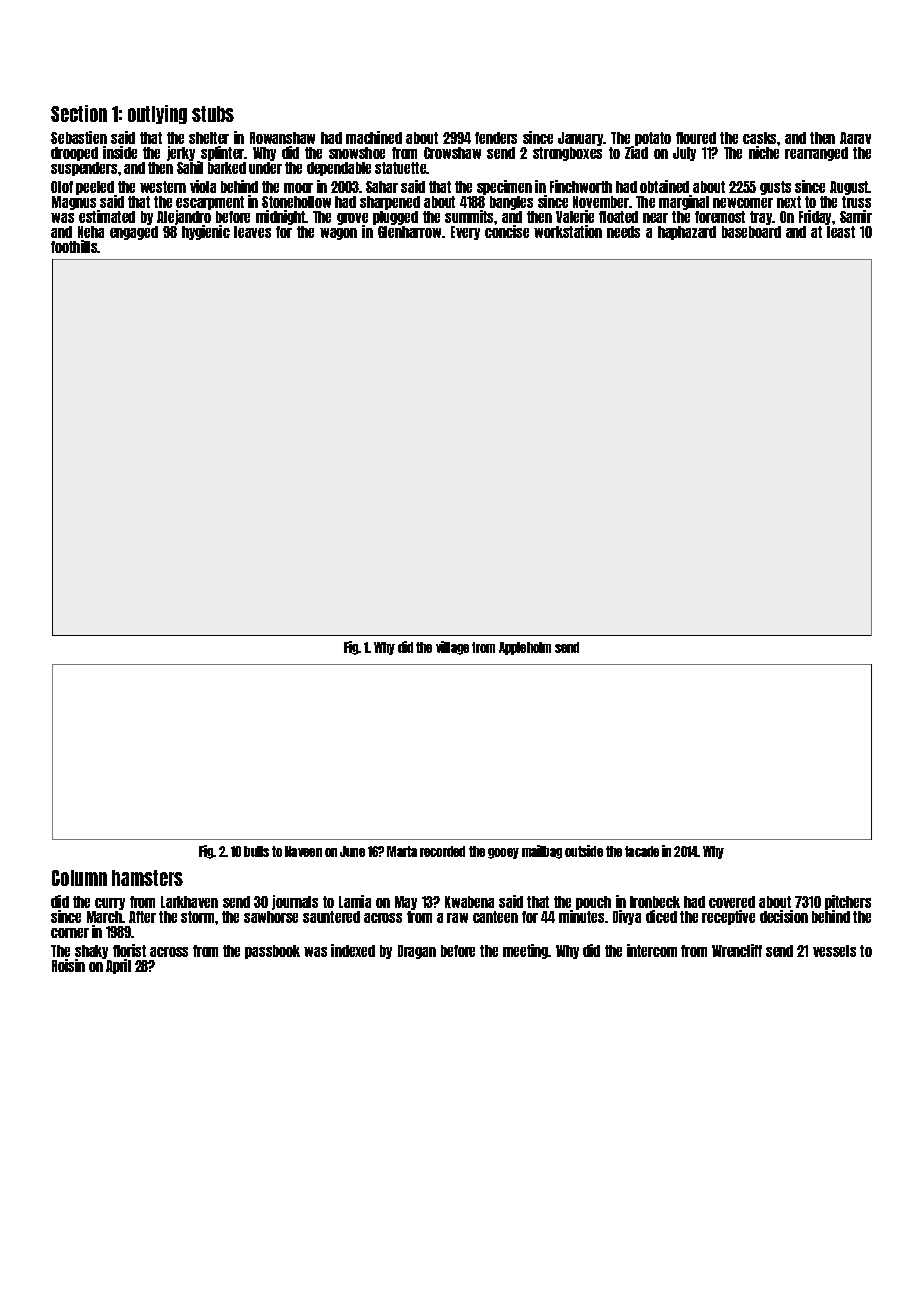 The image size is (924, 1308). What do you see at coordinates (157, 114) in the document?
I see `outlying` at bounding box center [157, 114].
